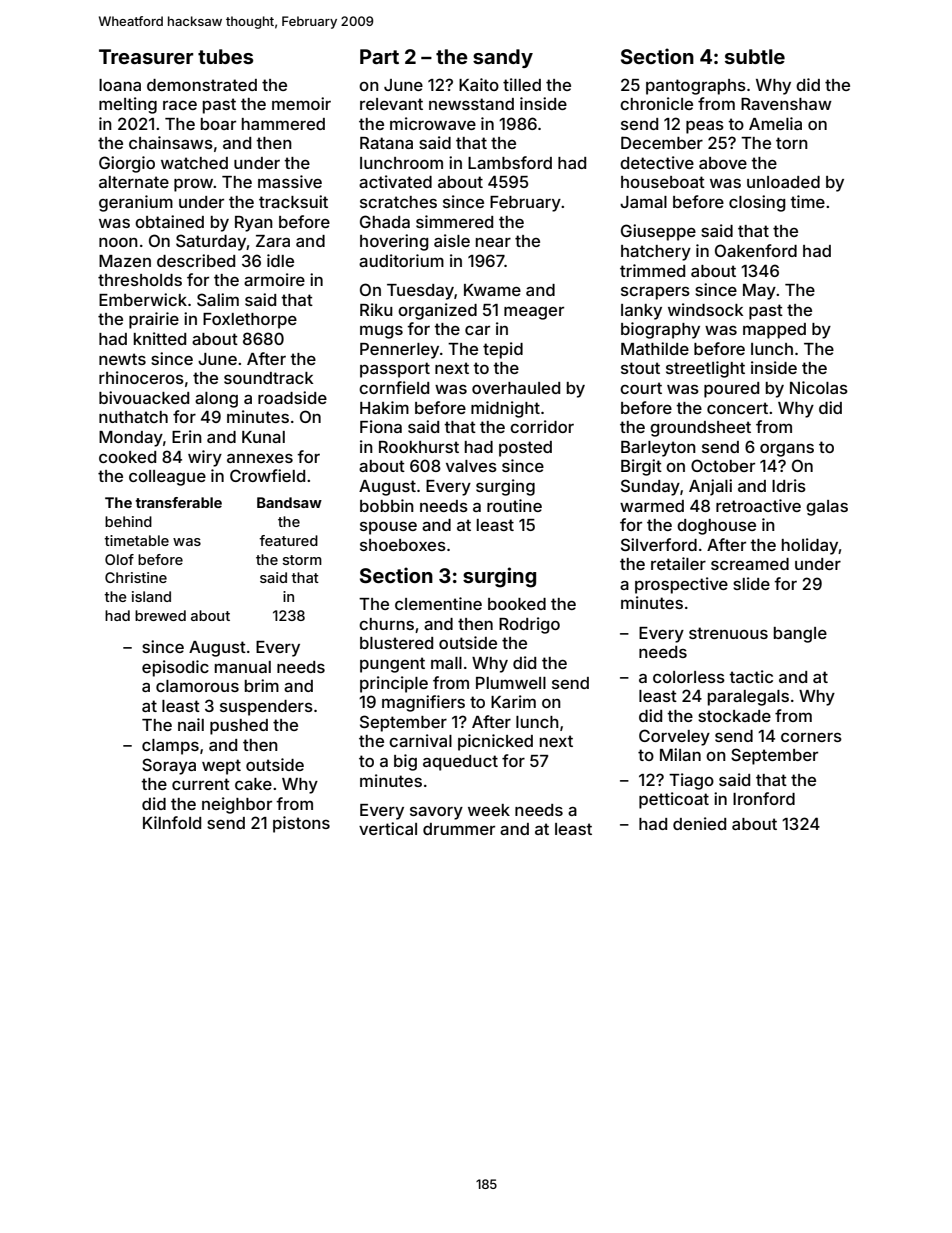 The width and height of the screenshot is (952, 1233). I want to click on bobbin, so click(387, 505).
